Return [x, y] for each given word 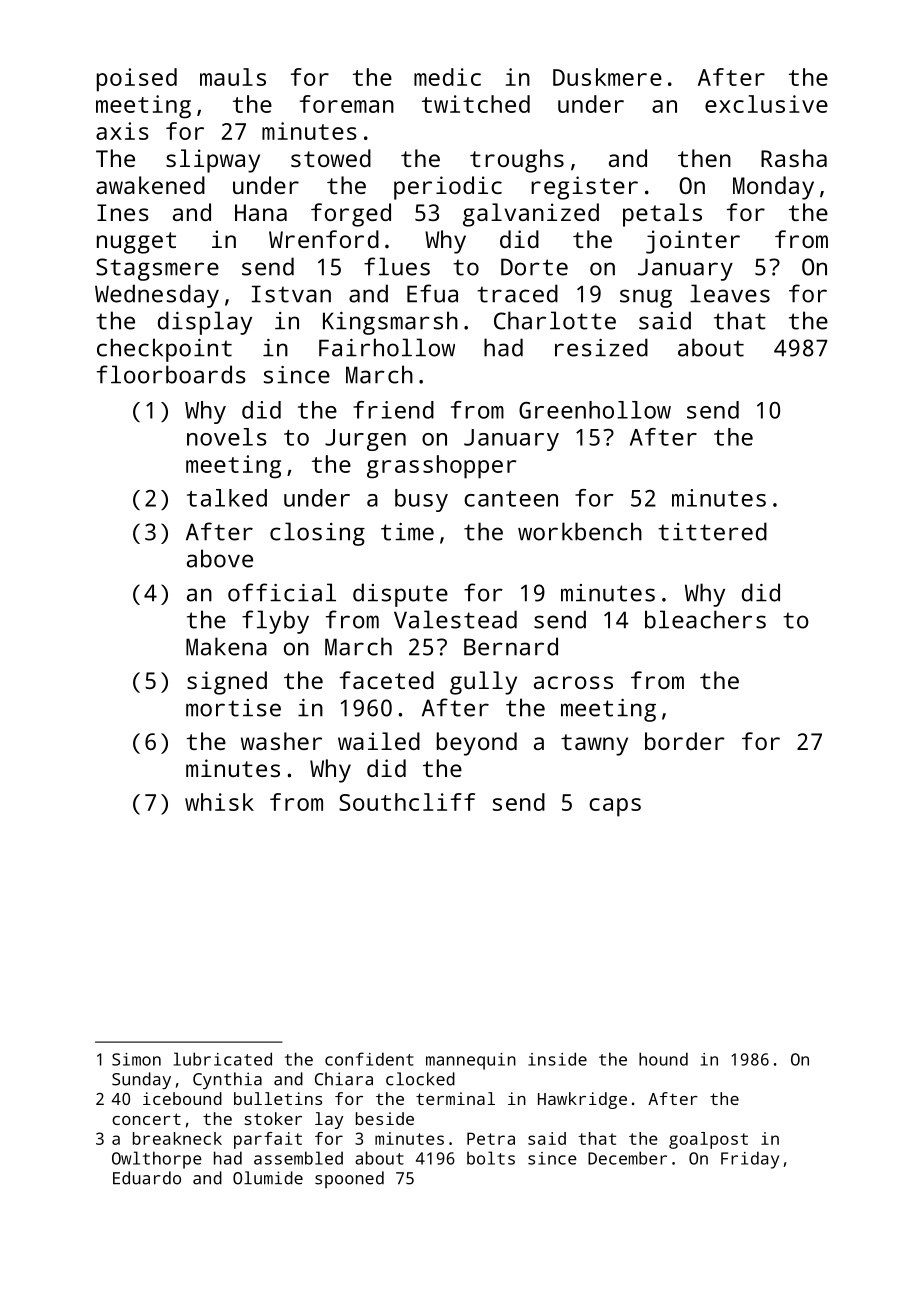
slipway [213, 161]
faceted [387, 680]
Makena [226, 646]
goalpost [708, 1140]
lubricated [223, 1059]
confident [369, 1059]
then [704, 158]
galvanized [531, 215]
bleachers [705, 619]
